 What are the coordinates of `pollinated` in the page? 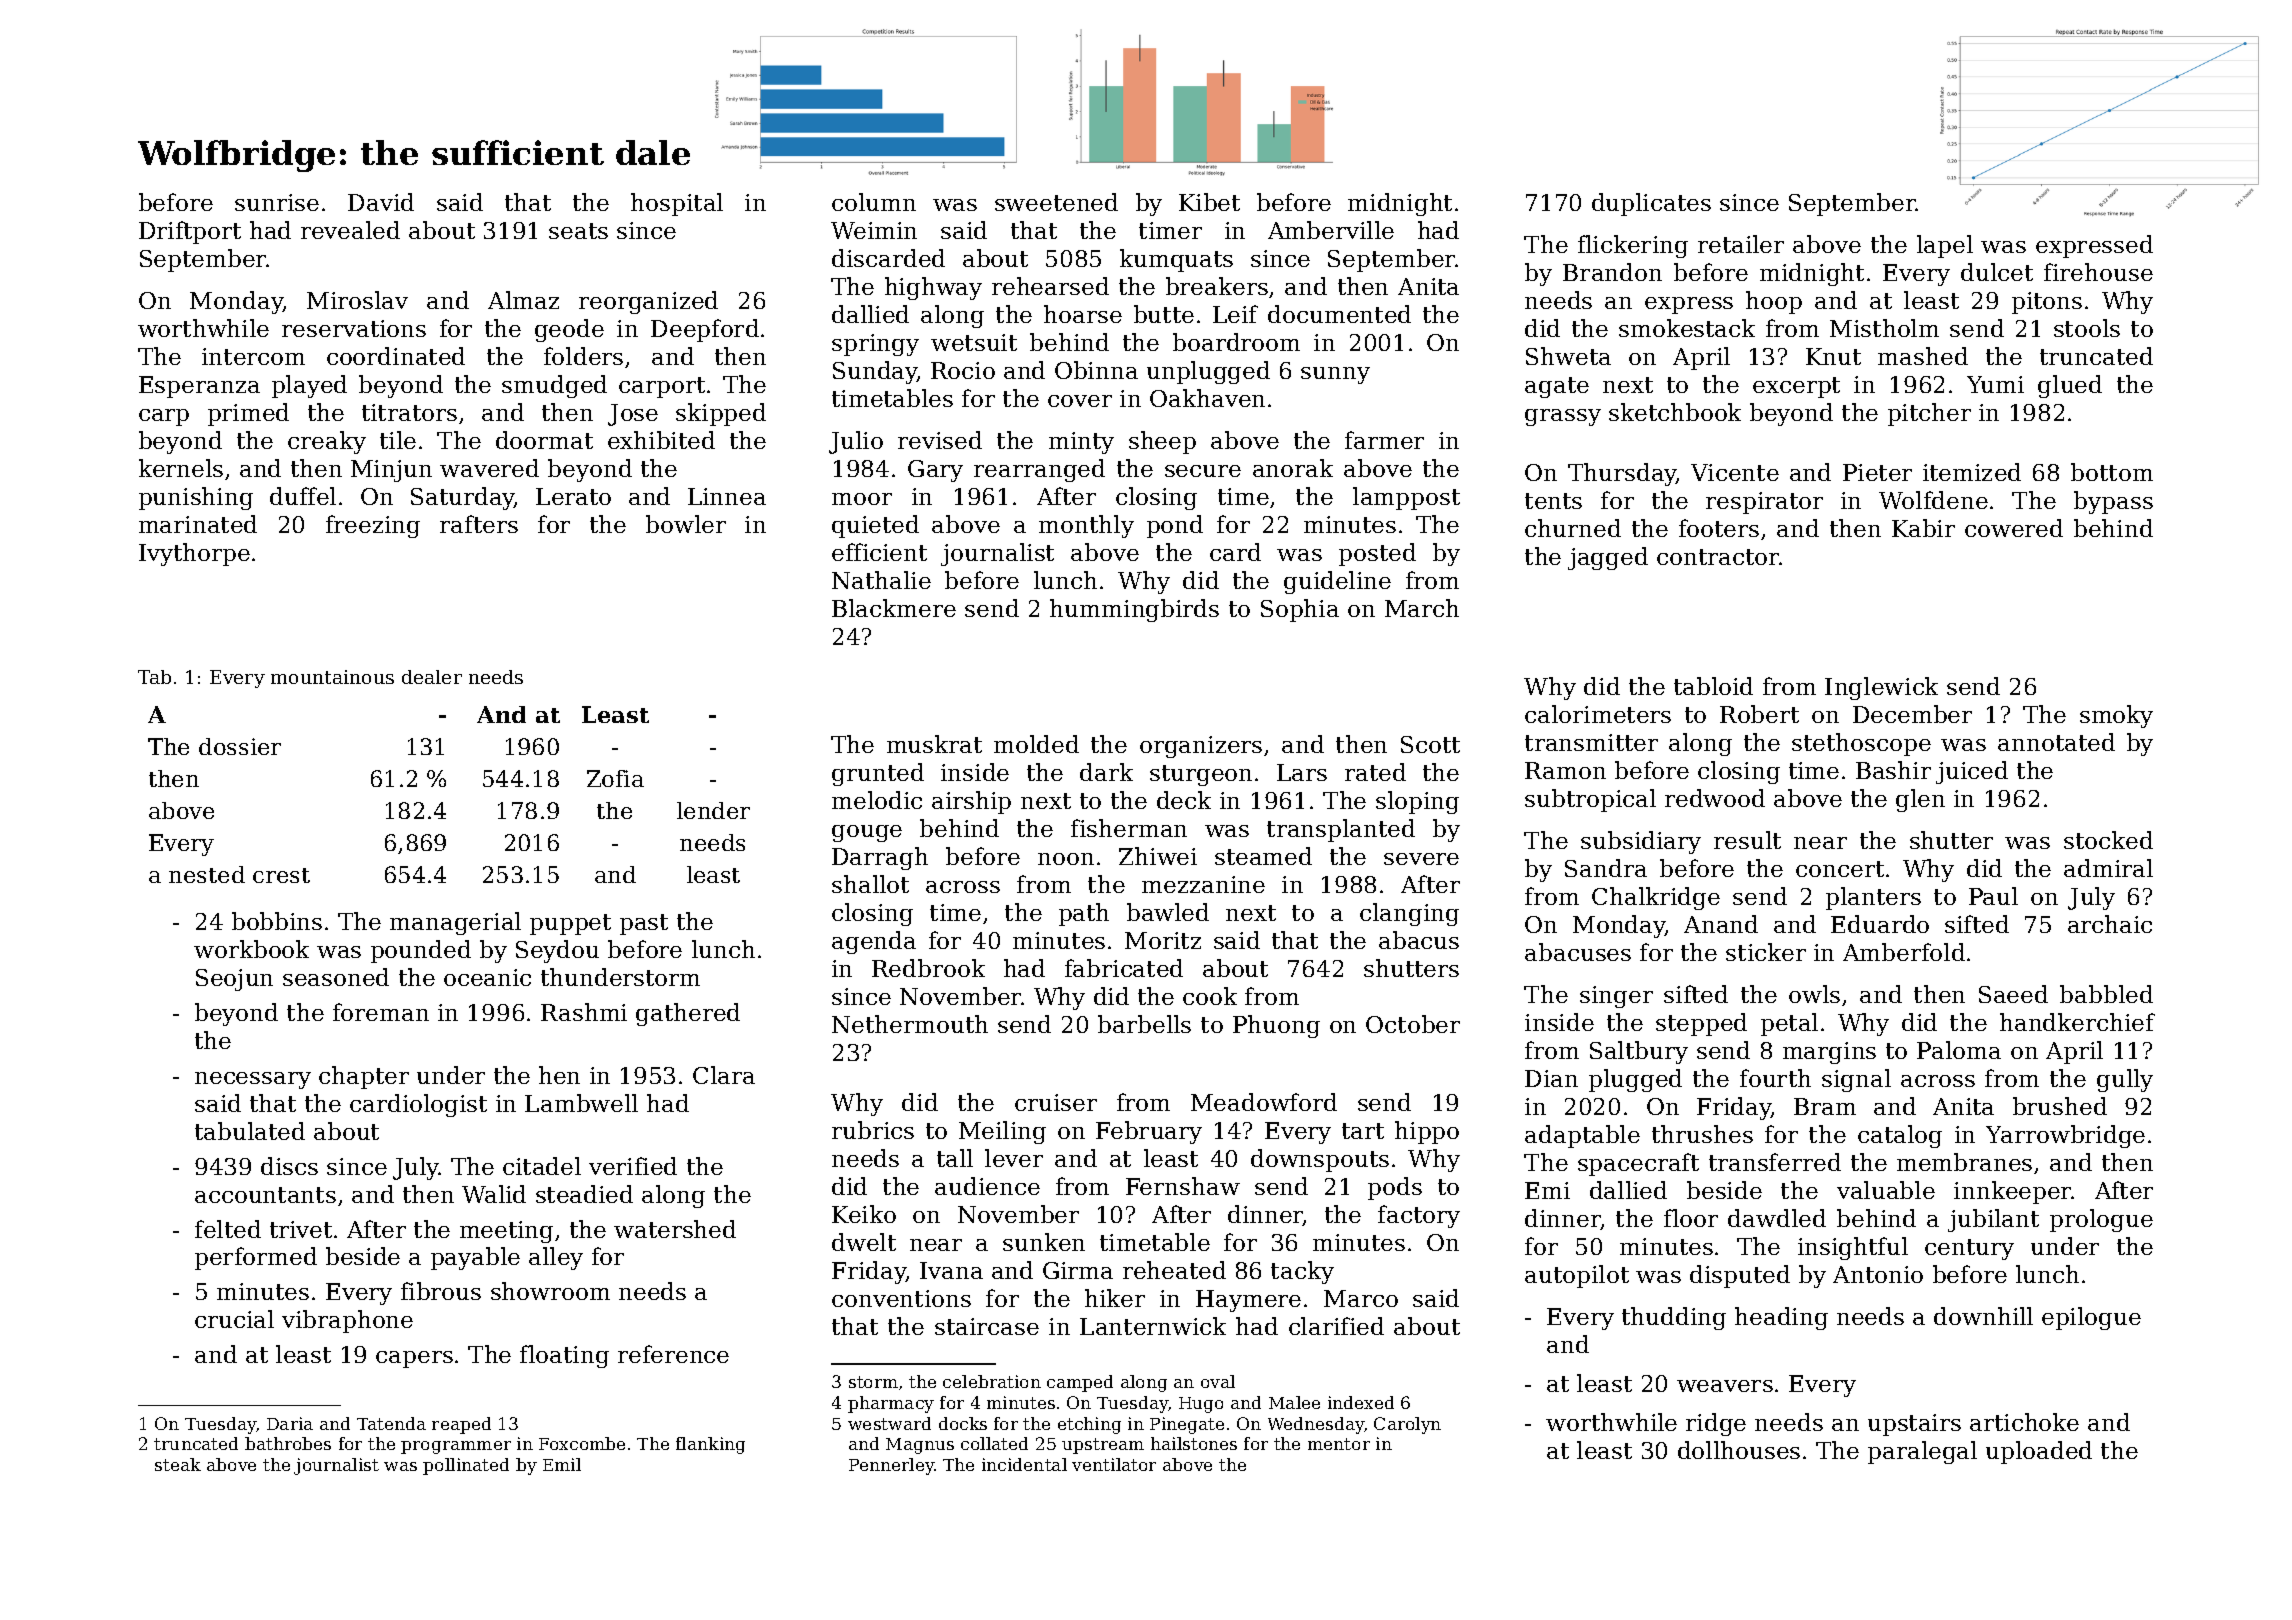 It's located at (466, 1466).
